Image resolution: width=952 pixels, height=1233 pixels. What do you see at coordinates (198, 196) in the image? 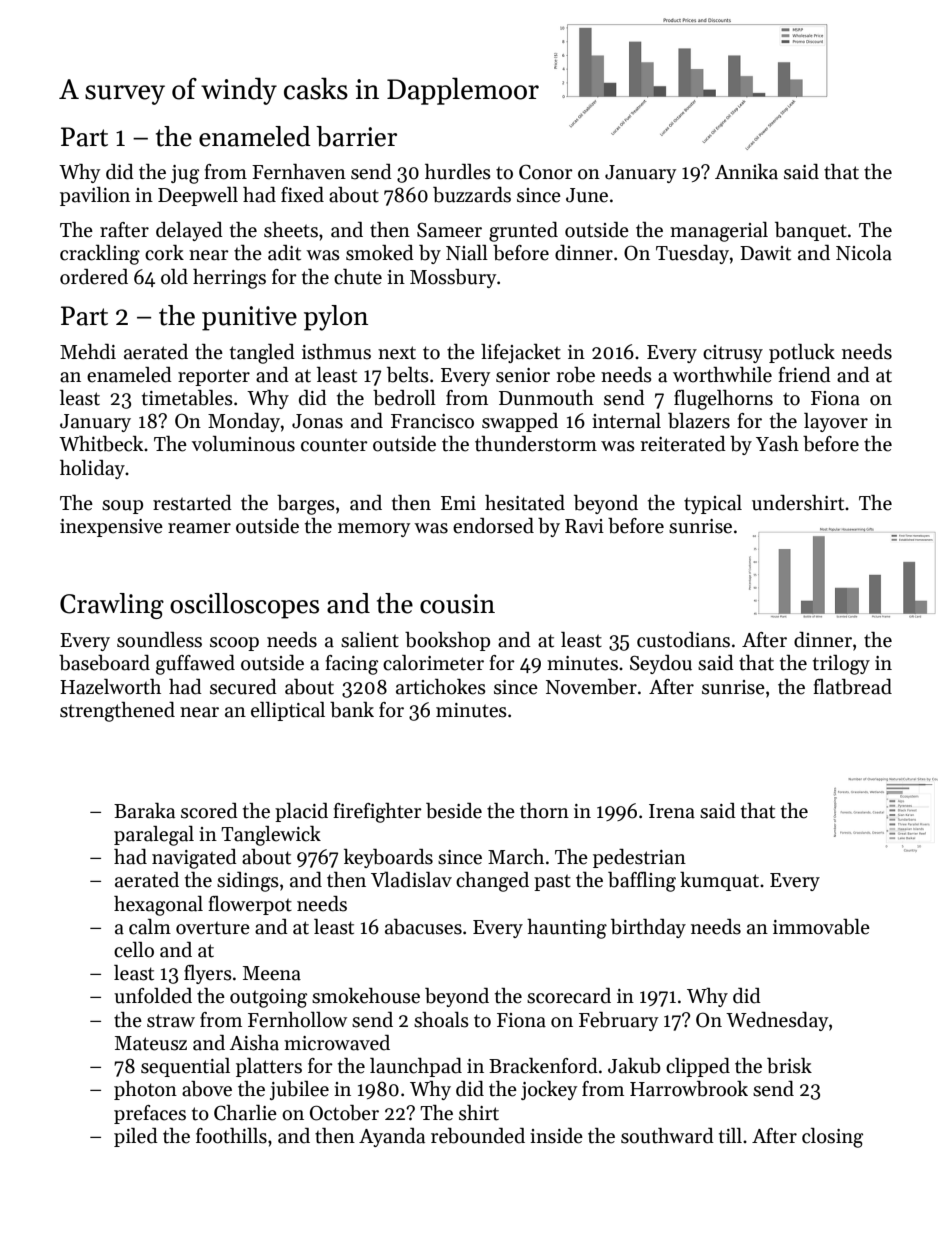
I see `Deepwell` at bounding box center [198, 196].
